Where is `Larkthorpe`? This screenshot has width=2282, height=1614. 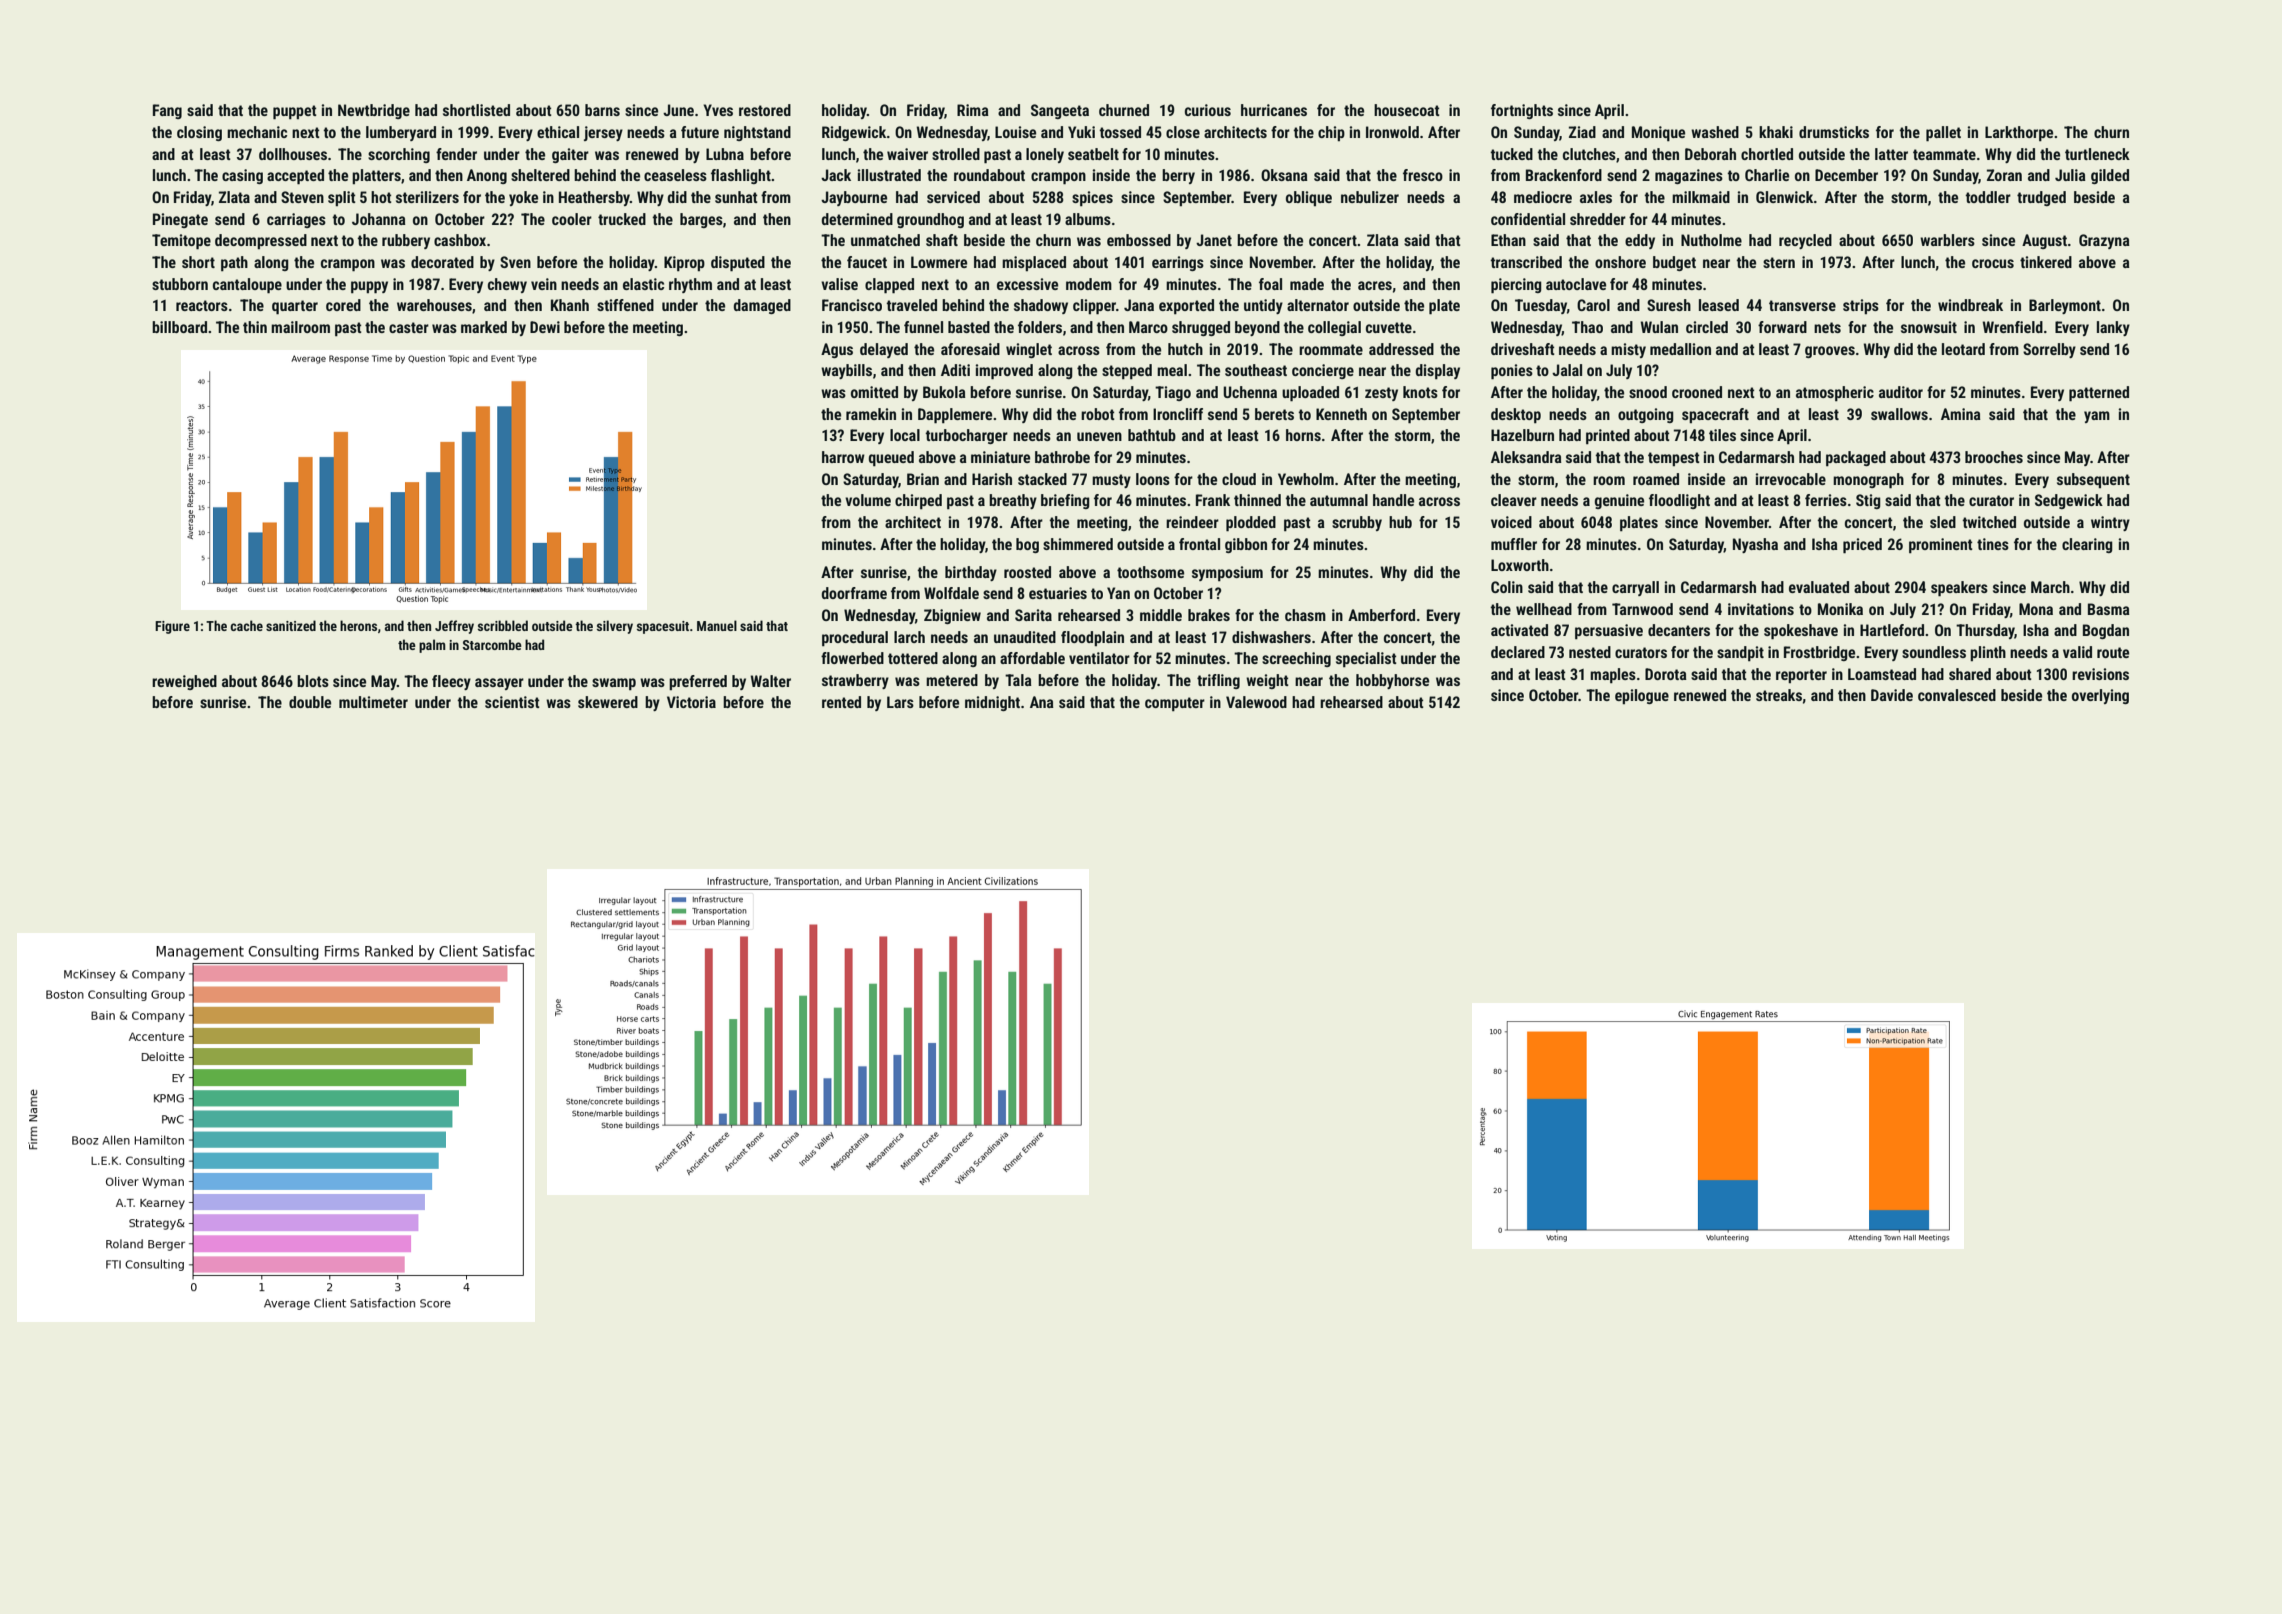 Larkthorpe is located at coordinates (2019, 133).
